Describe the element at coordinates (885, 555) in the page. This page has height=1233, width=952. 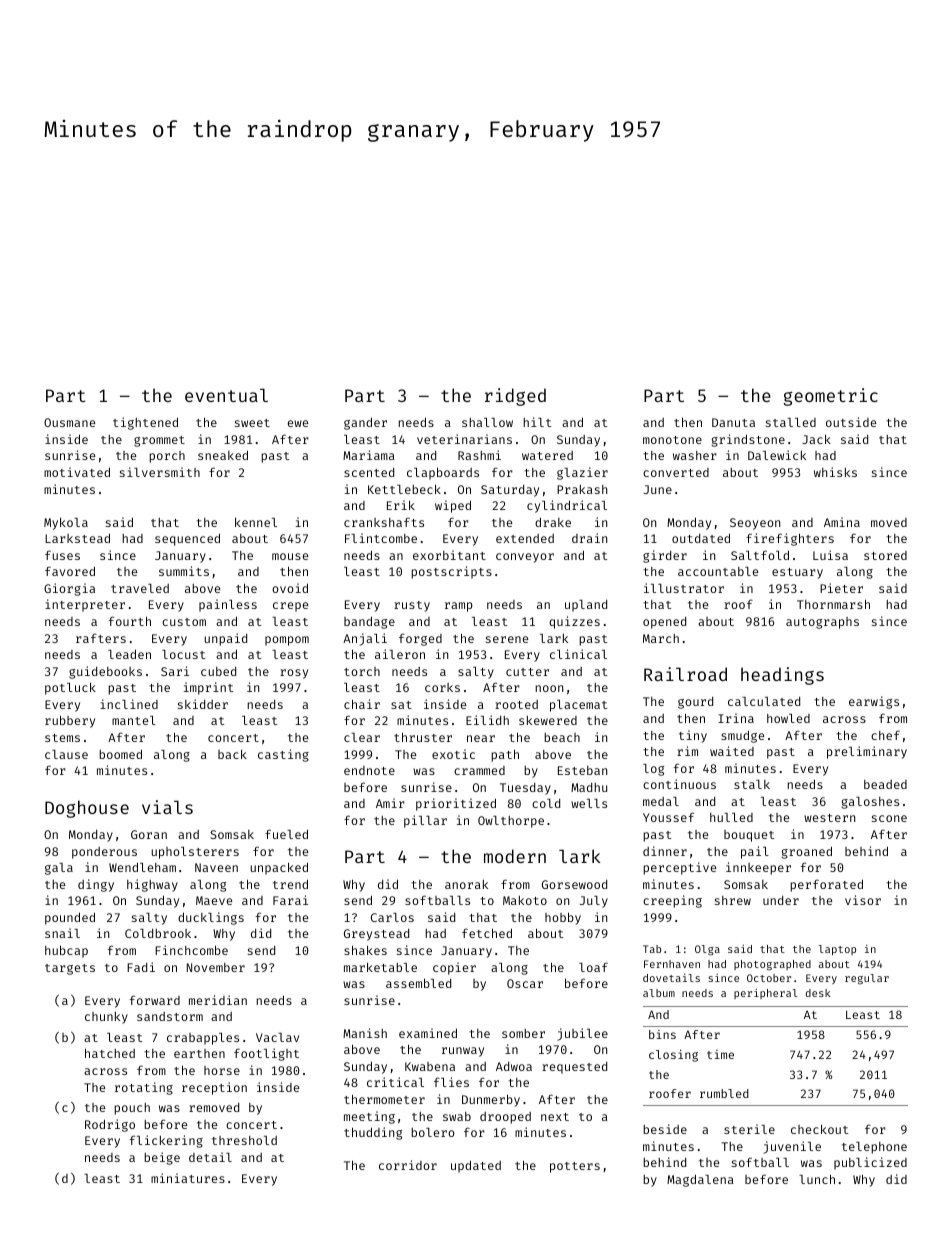
I see `stored` at that location.
